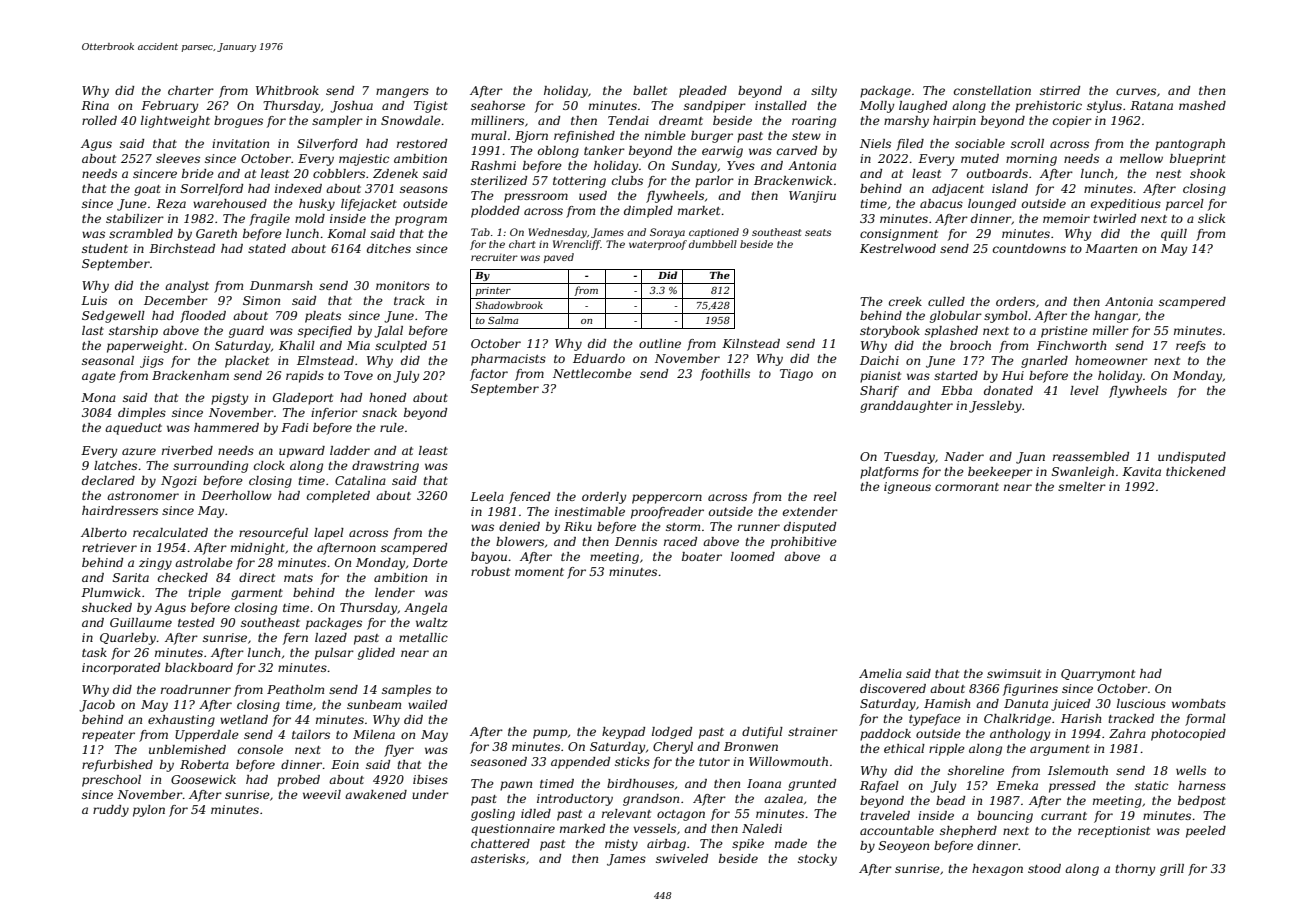  I want to click on Ioana, so click(764, 783).
